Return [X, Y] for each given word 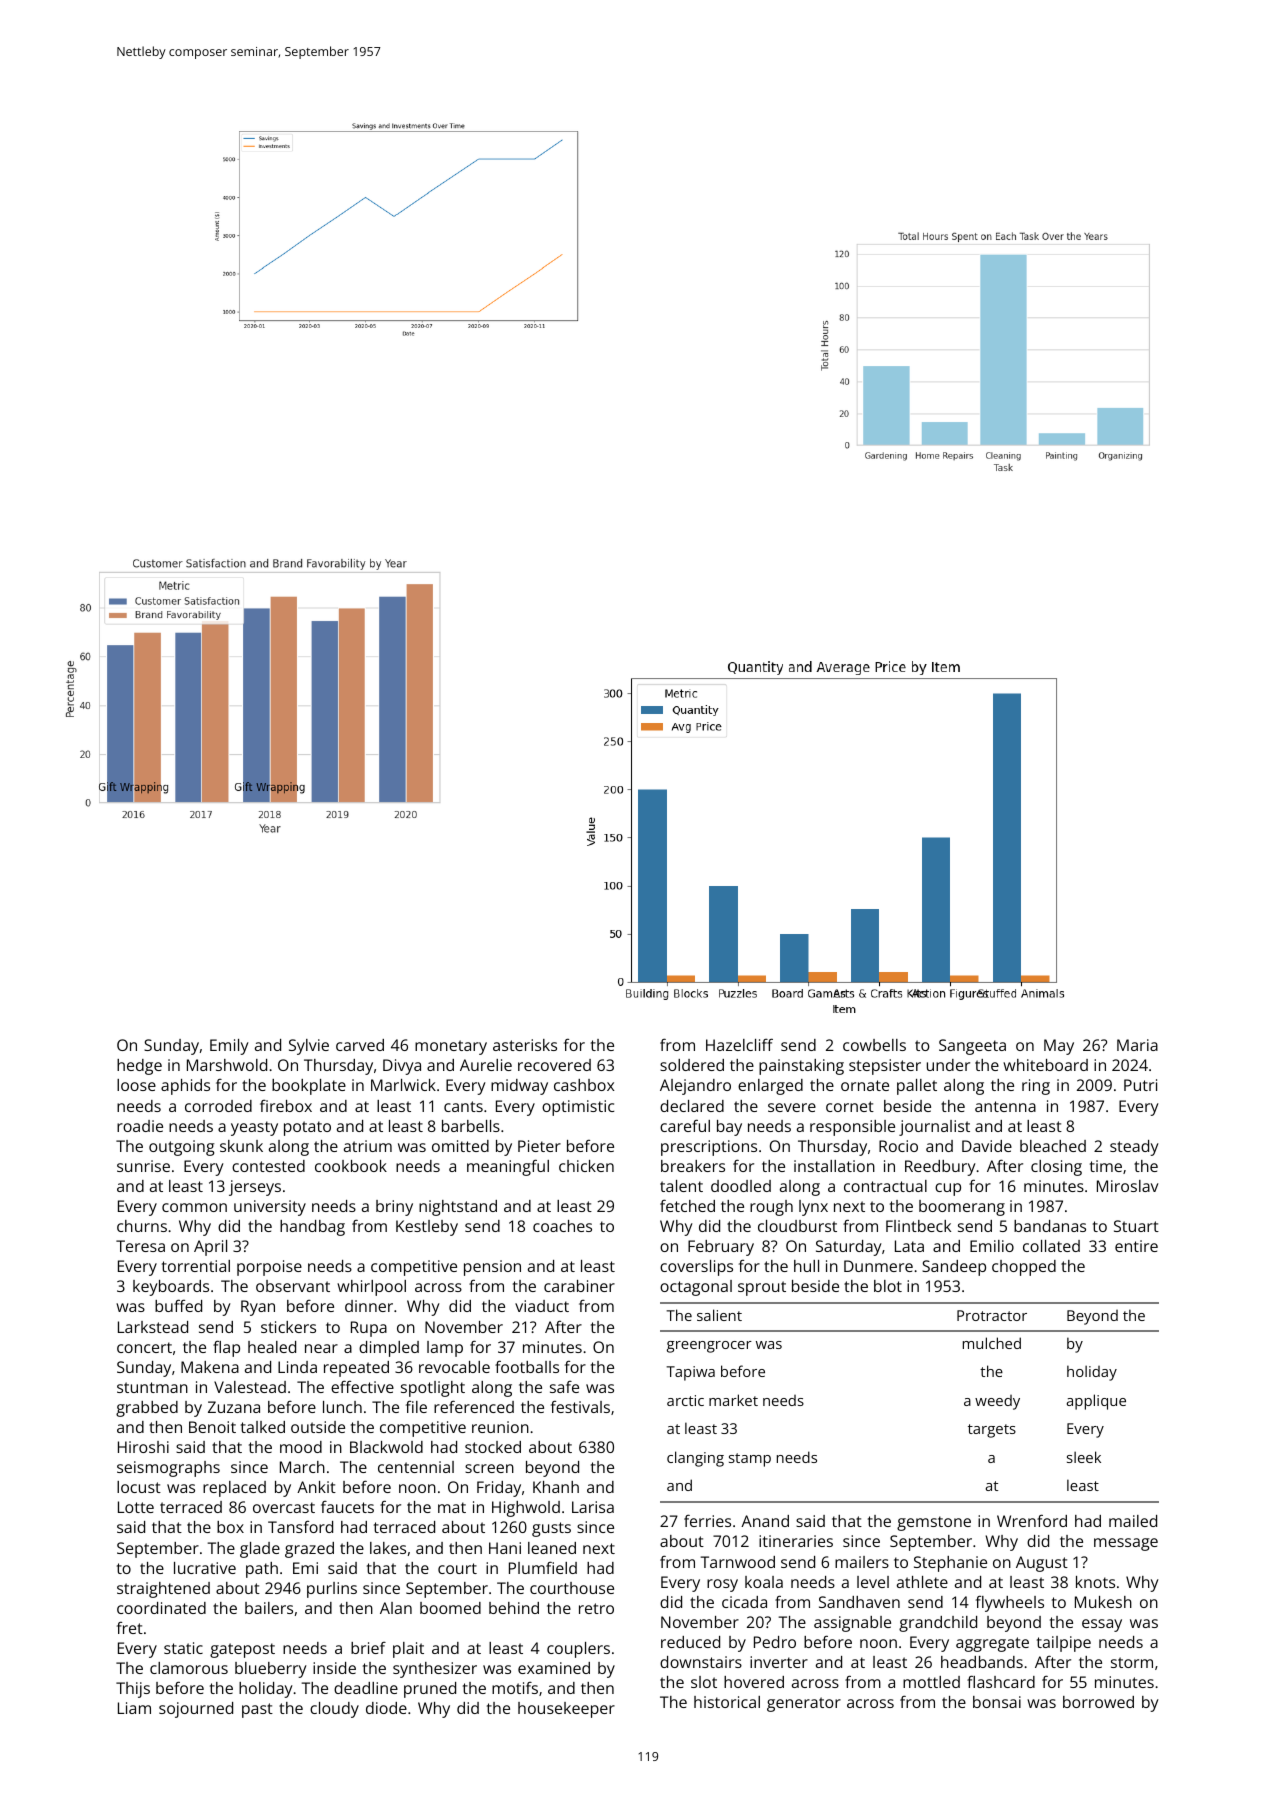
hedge [139, 1067]
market [733, 1400]
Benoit [212, 1427]
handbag [312, 1228]
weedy [997, 1402]
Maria [1137, 1045]
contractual [885, 1186]
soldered [692, 1065]
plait [408, 1650]
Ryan [258, 1308]
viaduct [542, 1306]
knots [1095, 1582]
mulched [992, 1343]
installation [834, 1166]
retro [596, 1608]
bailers [269, 1608]
